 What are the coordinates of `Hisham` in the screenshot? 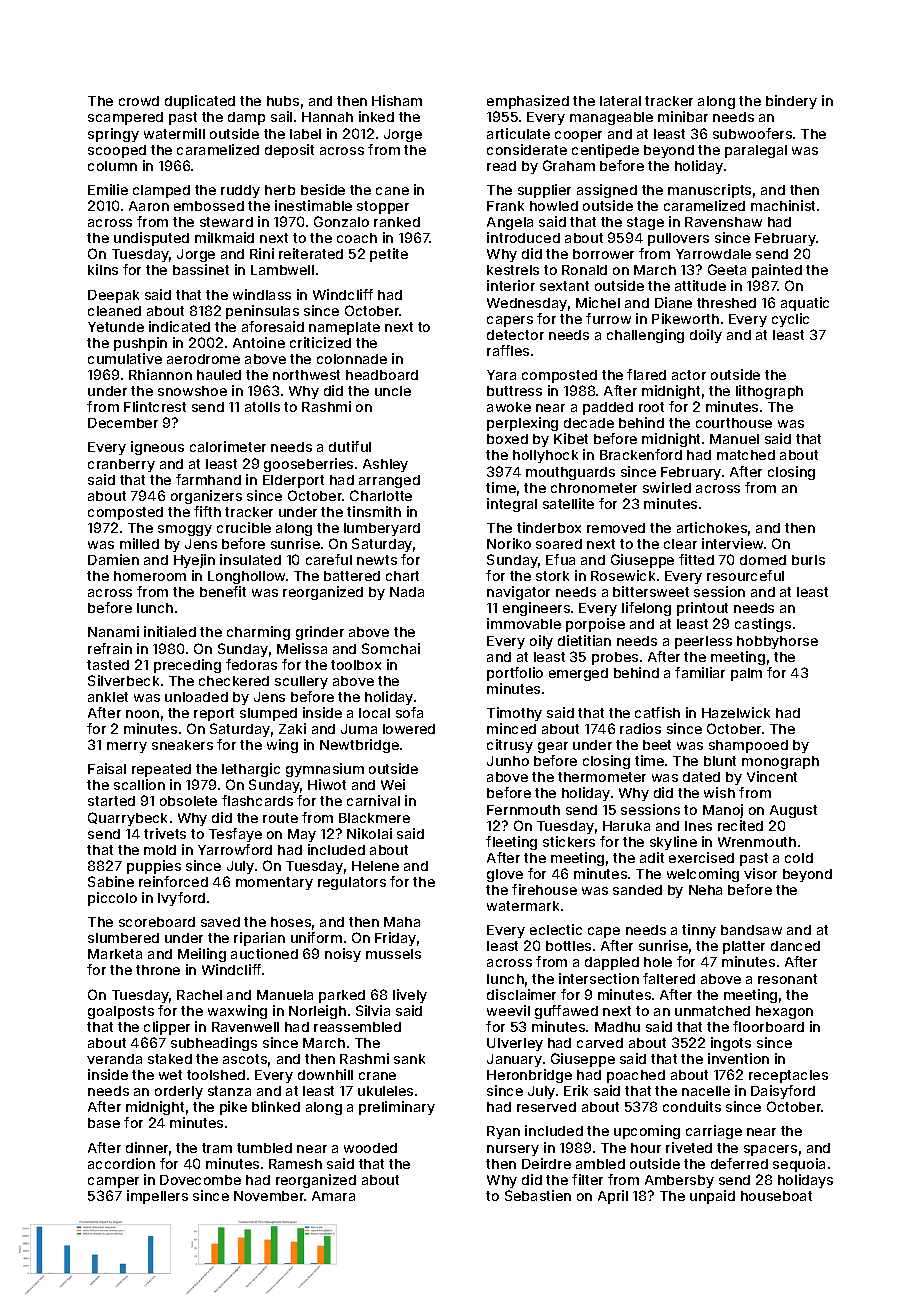 It's located at (397, 100).
